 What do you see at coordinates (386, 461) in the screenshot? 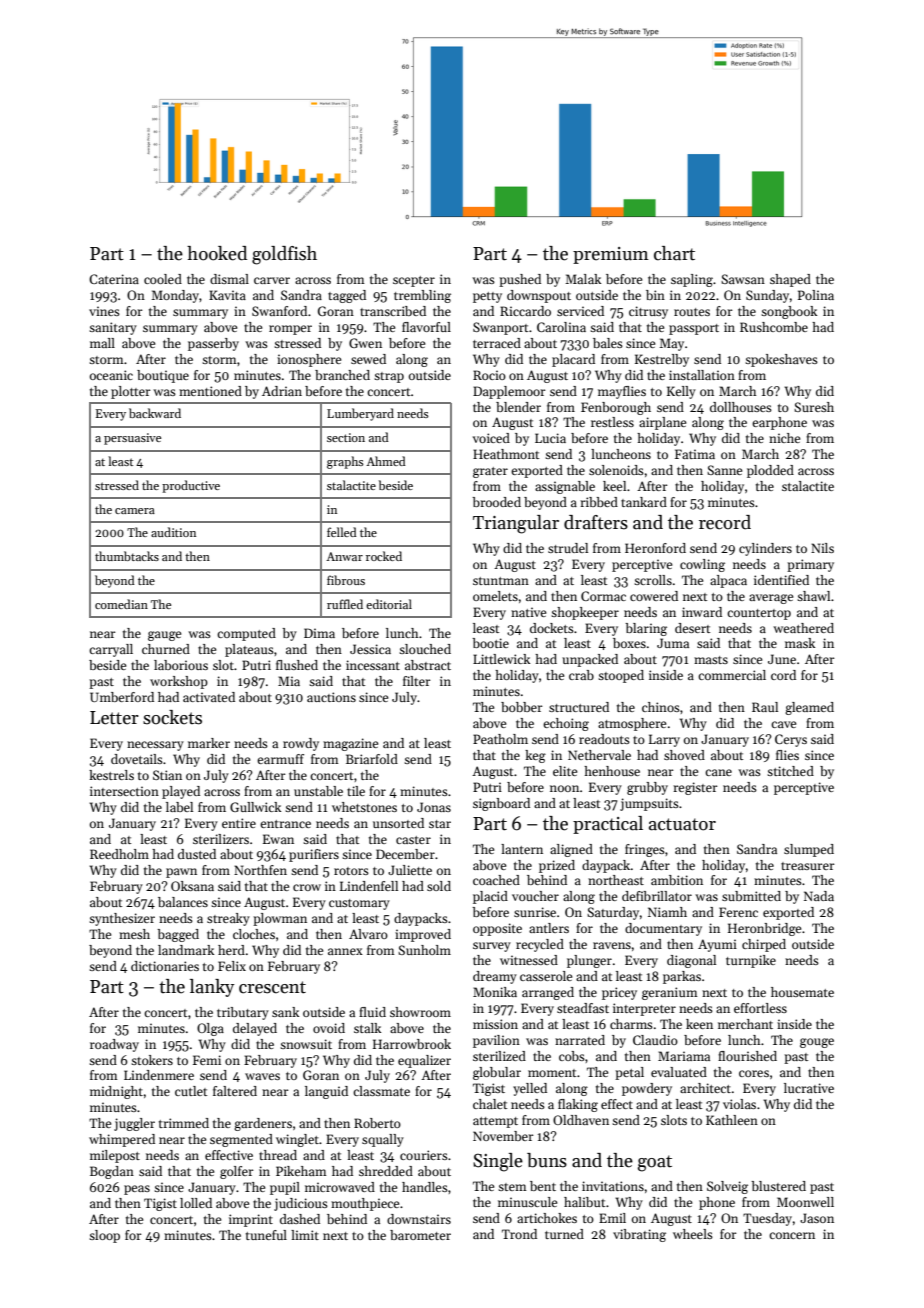
I see `Ahmed` at bounding box center [386, 461].
